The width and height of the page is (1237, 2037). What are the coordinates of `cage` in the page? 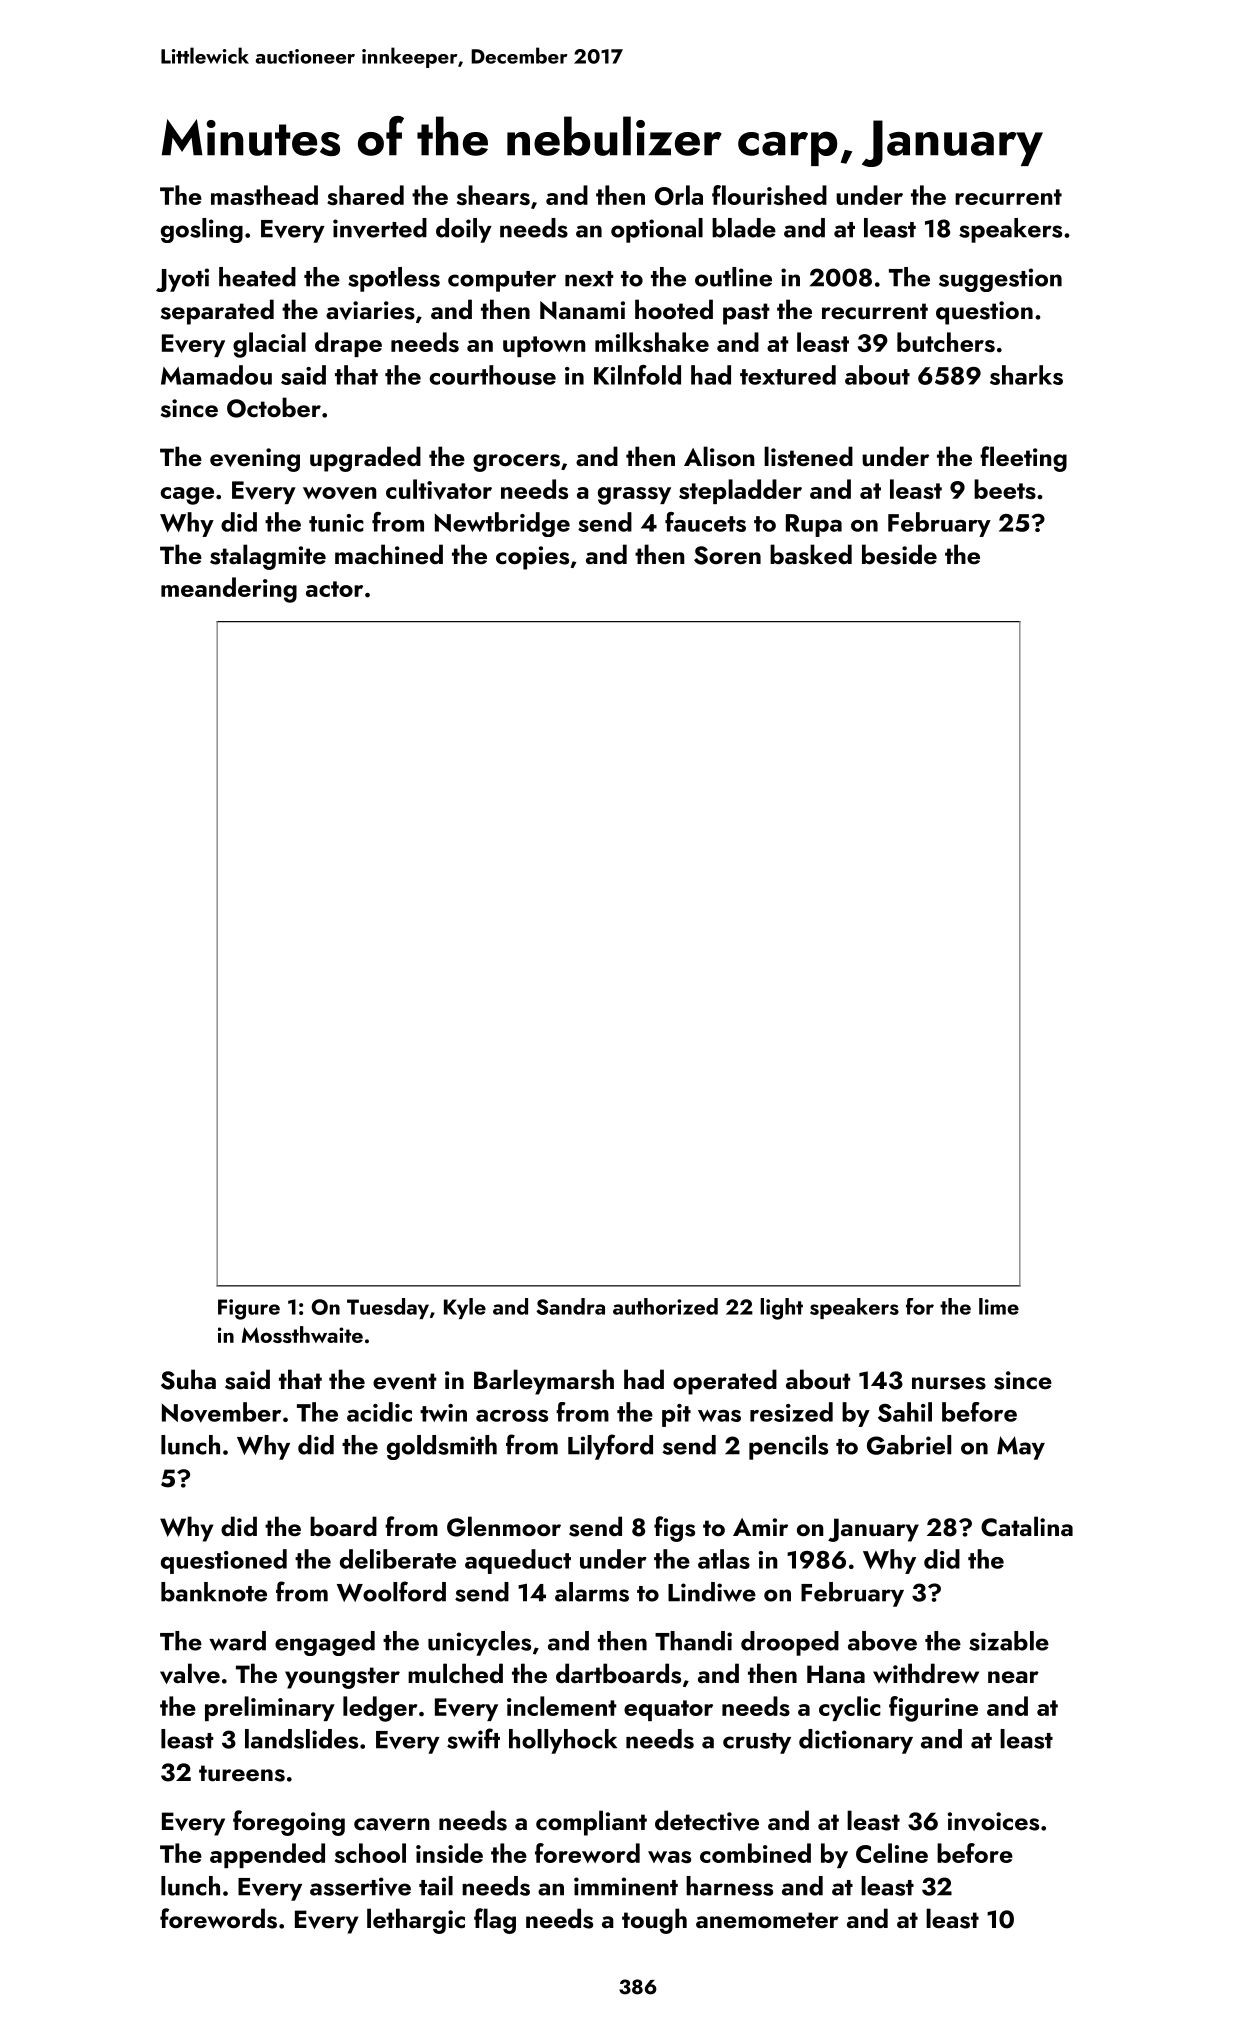 It's located at (187, 496).
